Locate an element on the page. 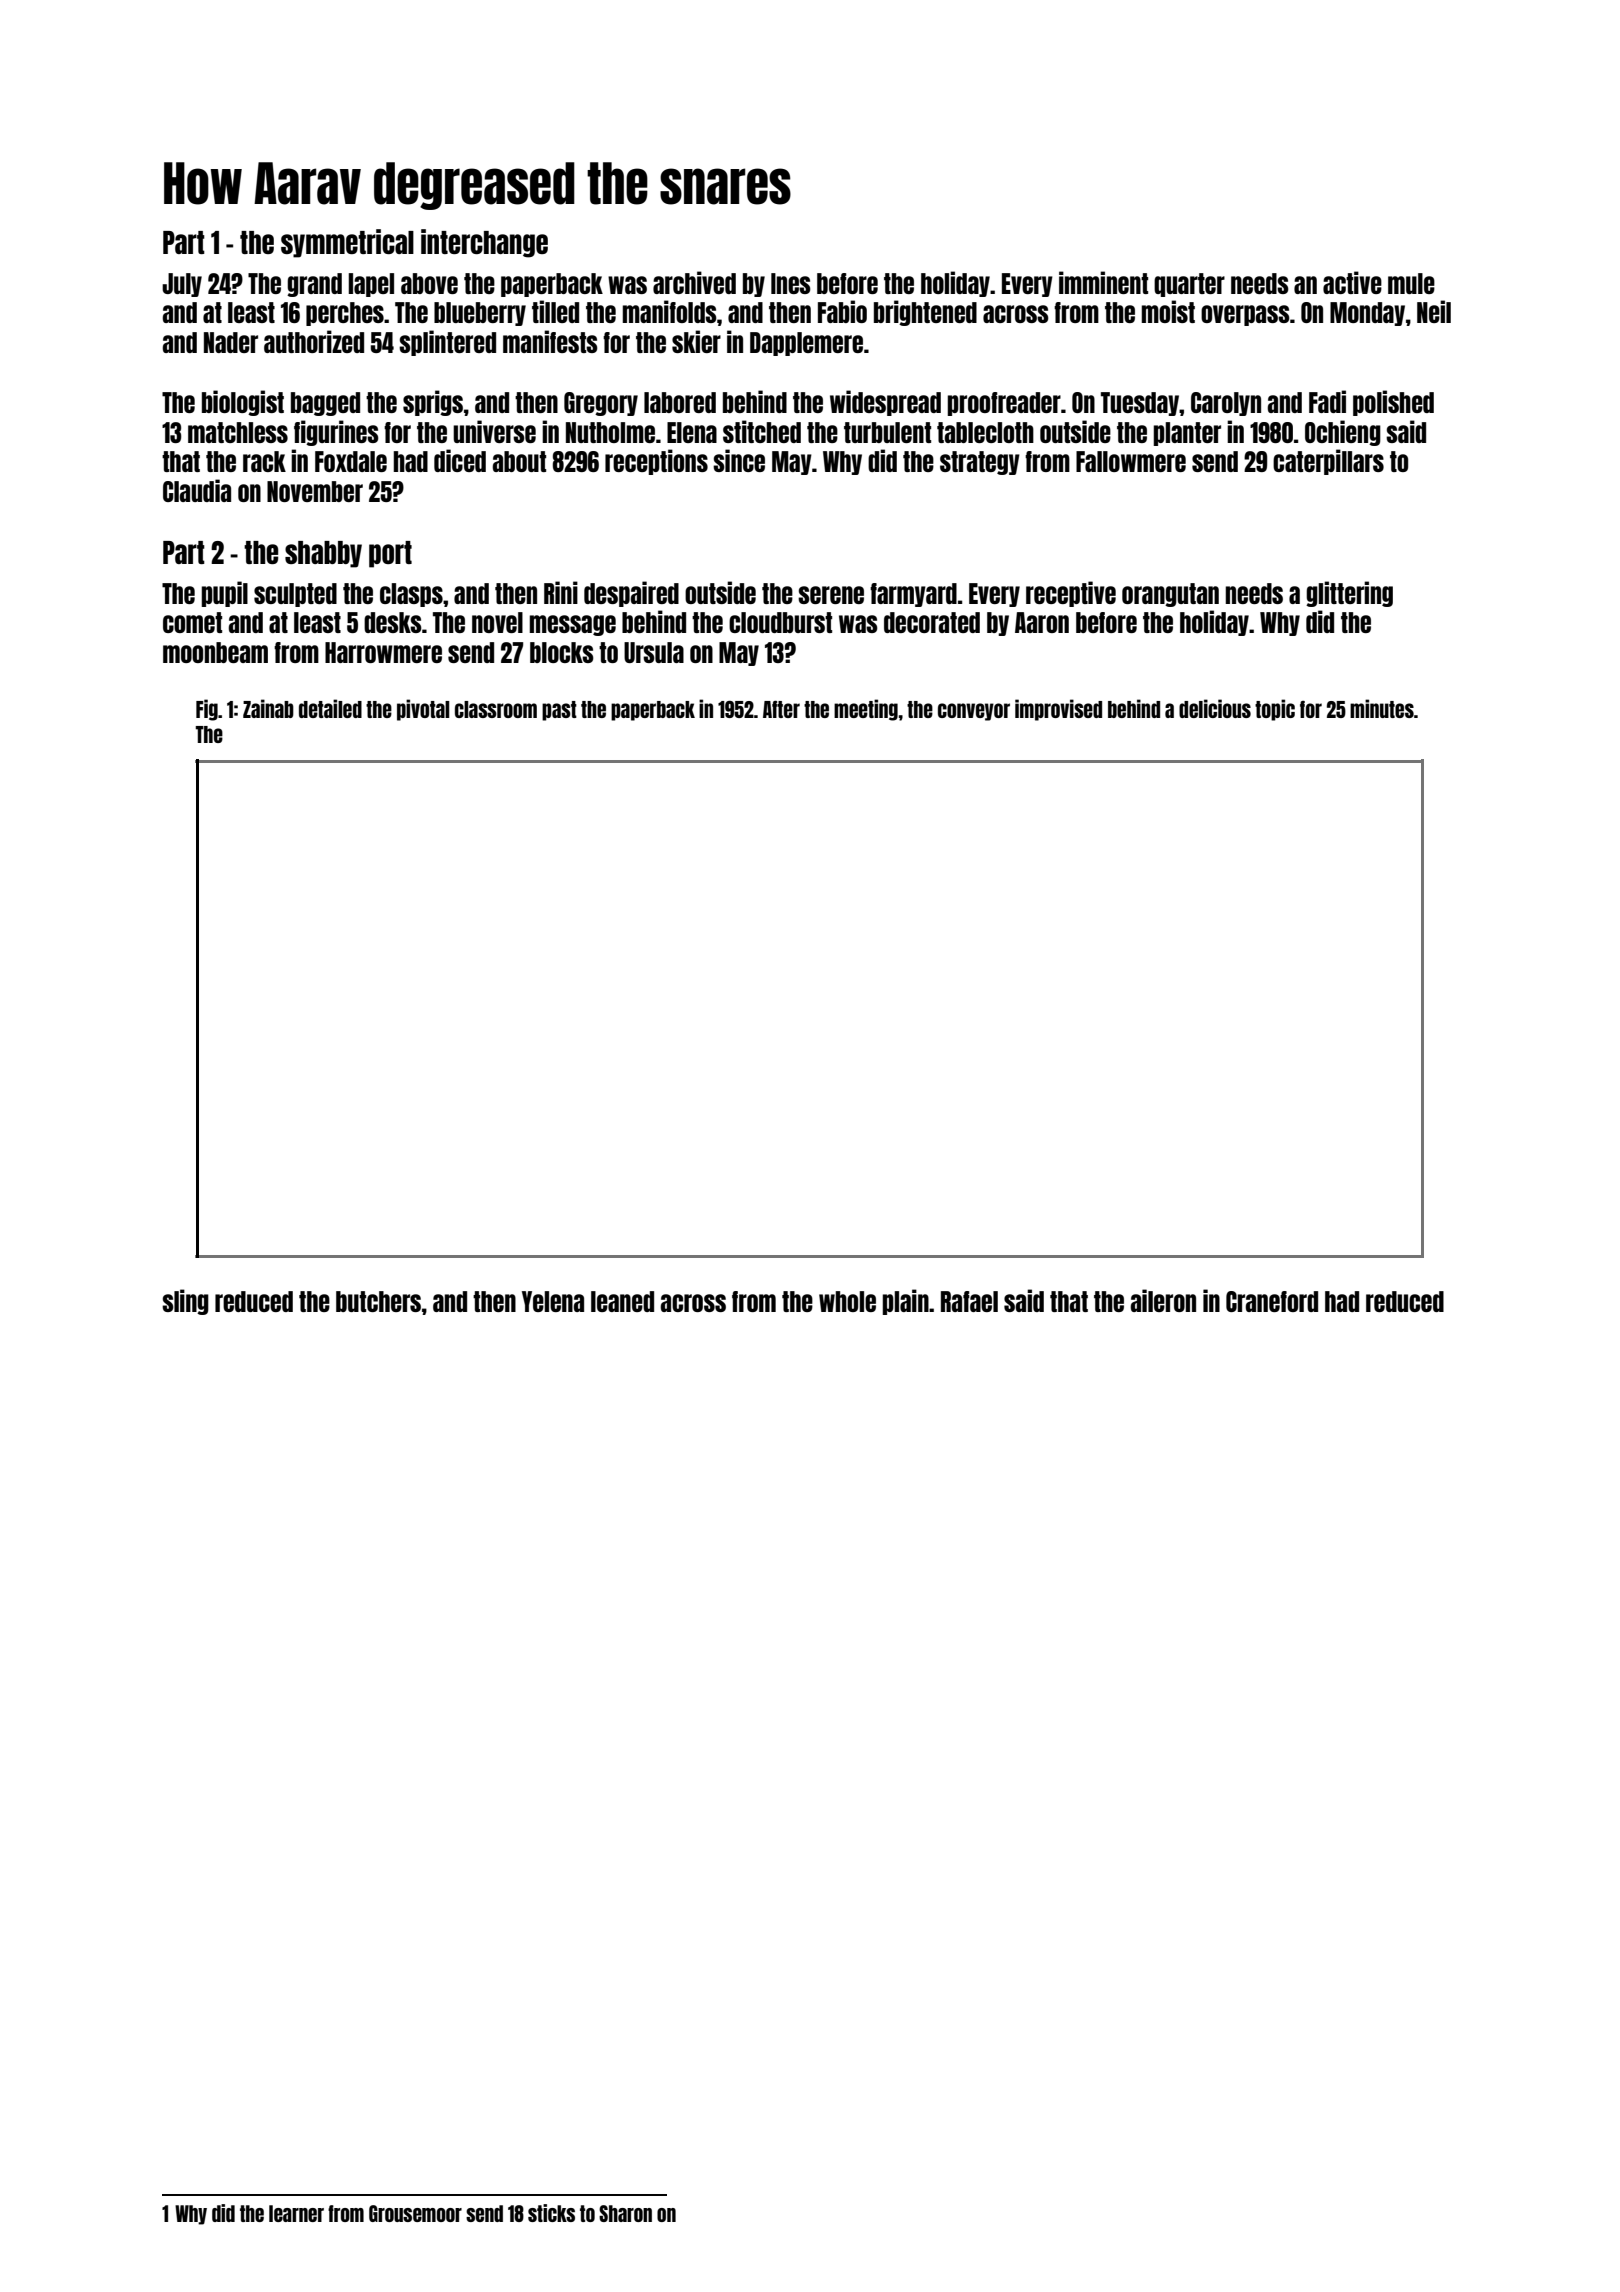 The height and width of the page is (2292, 1620). meeting is located at coordinates (866, 710).
